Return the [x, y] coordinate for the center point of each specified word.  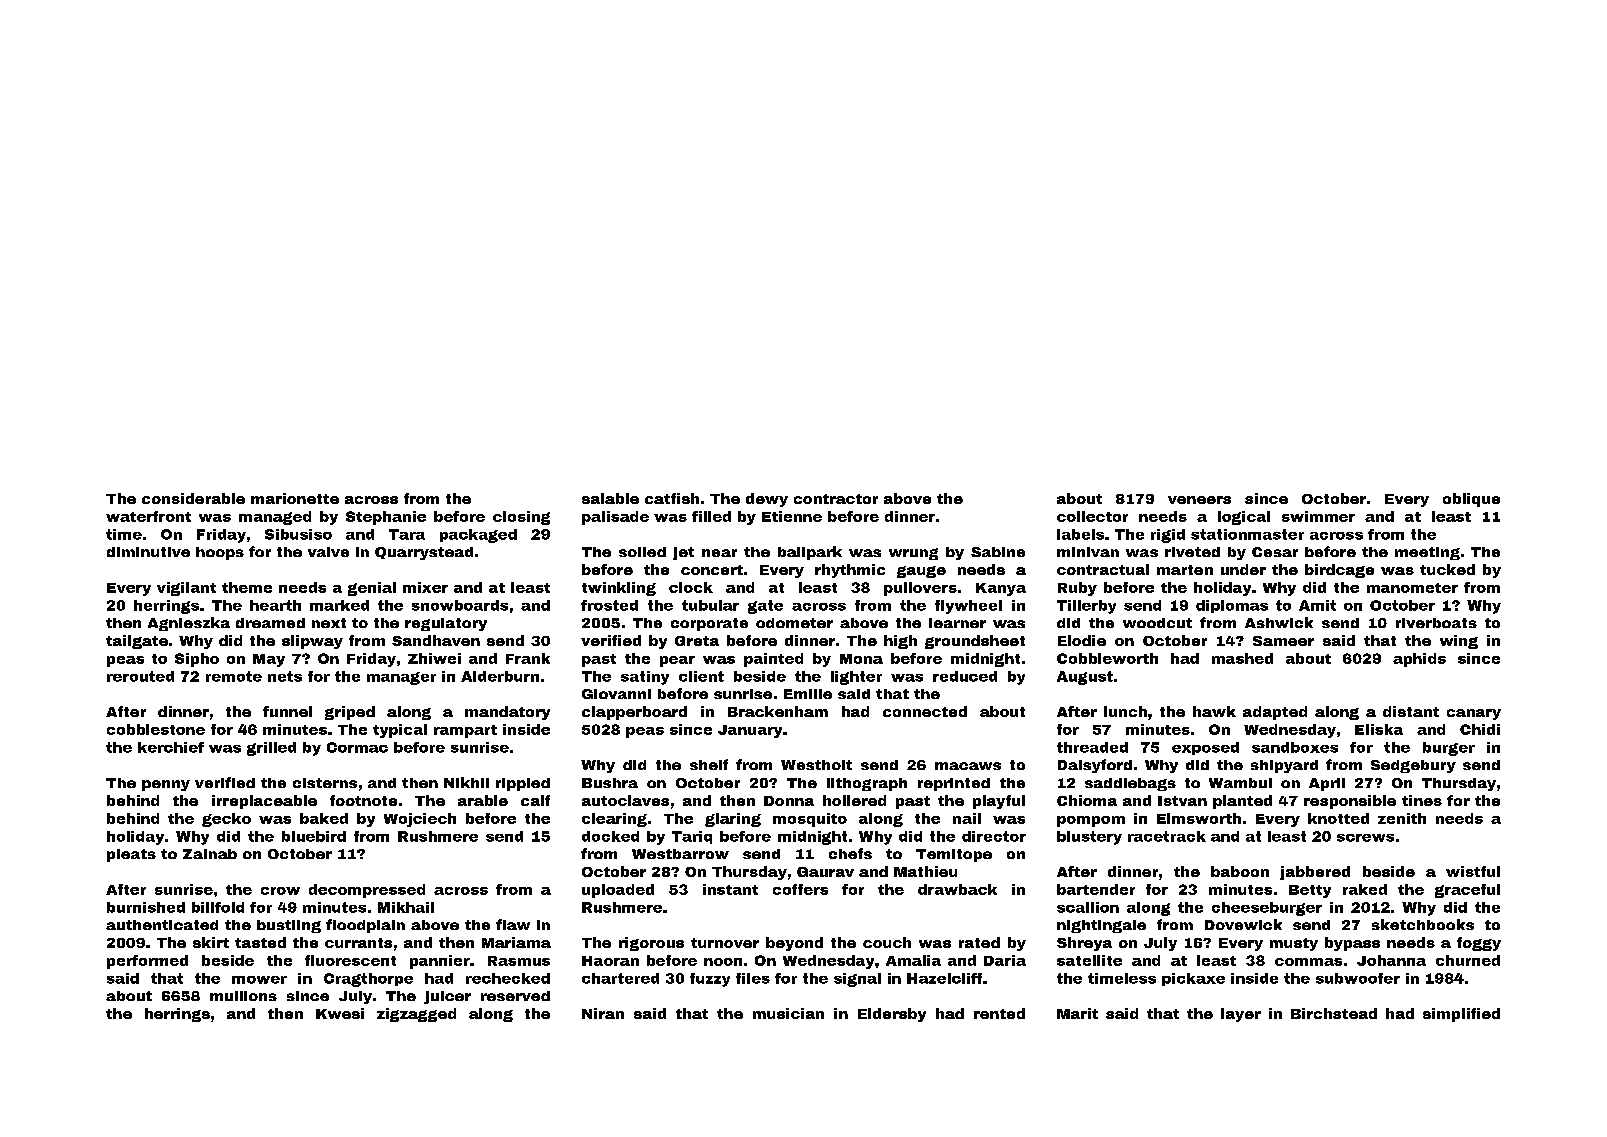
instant [730, 889]
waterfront [148, 516]
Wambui [1240, 783]
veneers [1199, 500]
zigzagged [416, 1015]
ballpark [810, 553]
